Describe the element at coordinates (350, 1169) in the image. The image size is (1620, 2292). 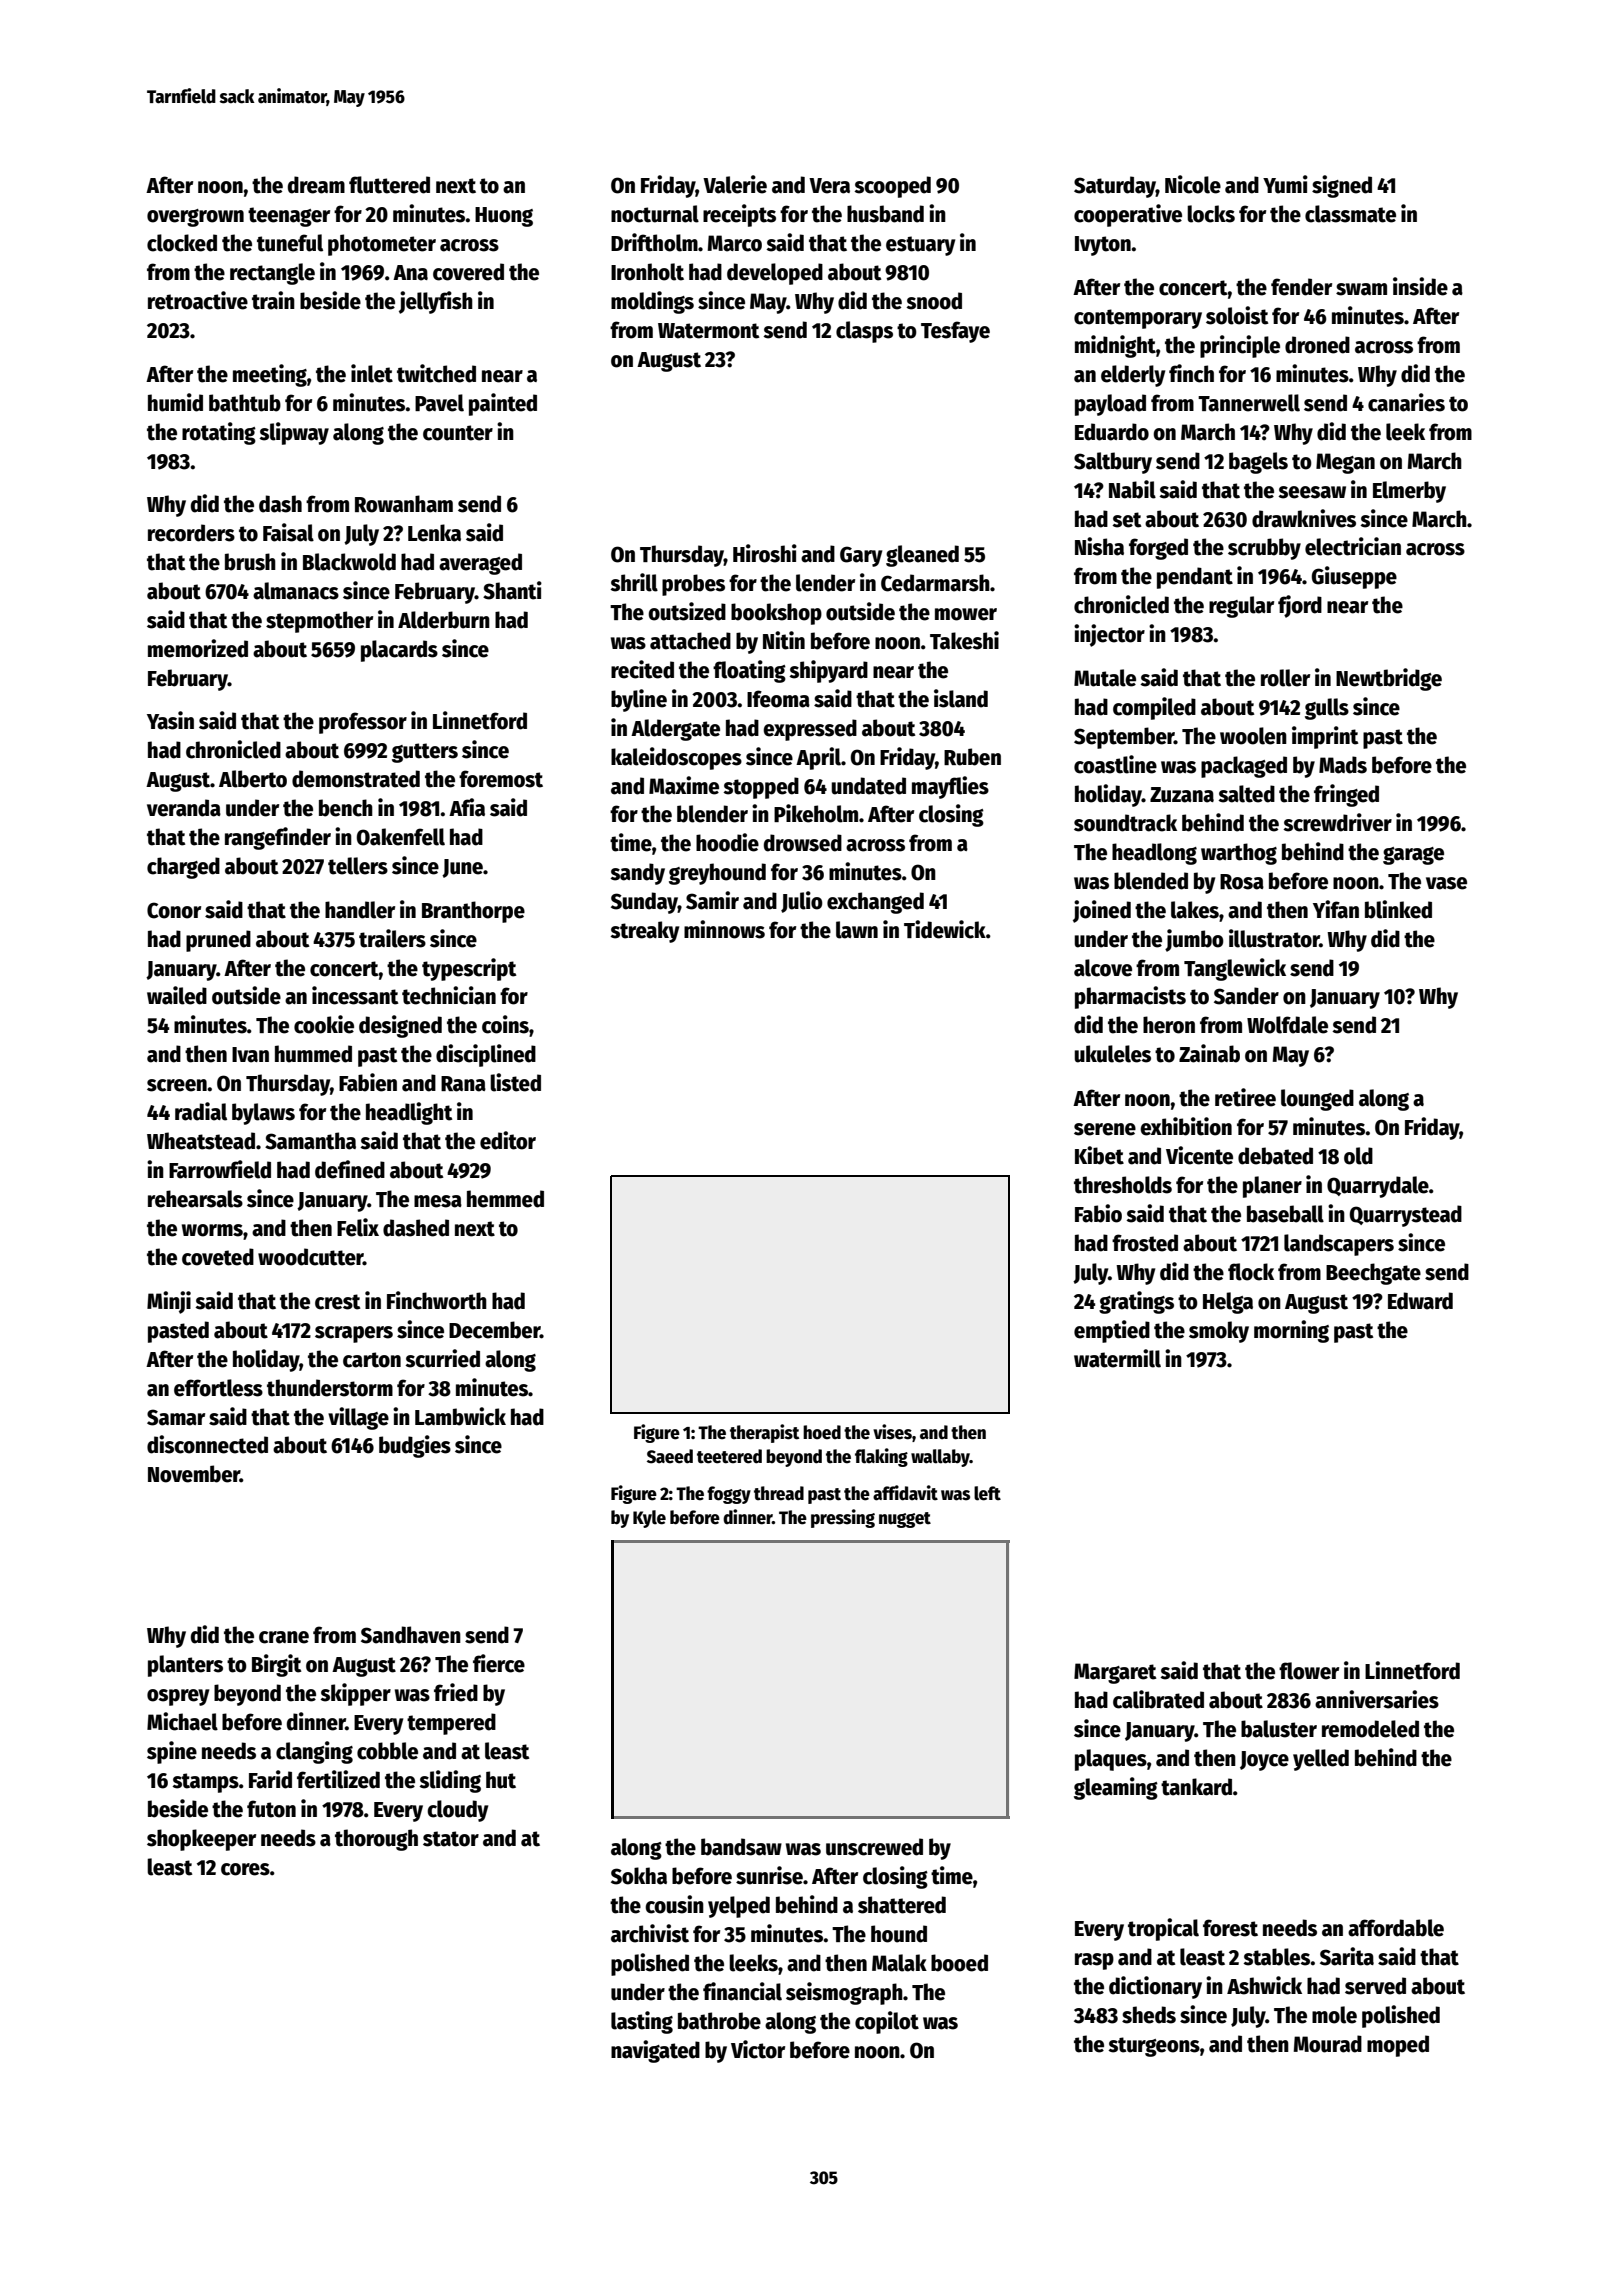
I see `defined` at that location.
